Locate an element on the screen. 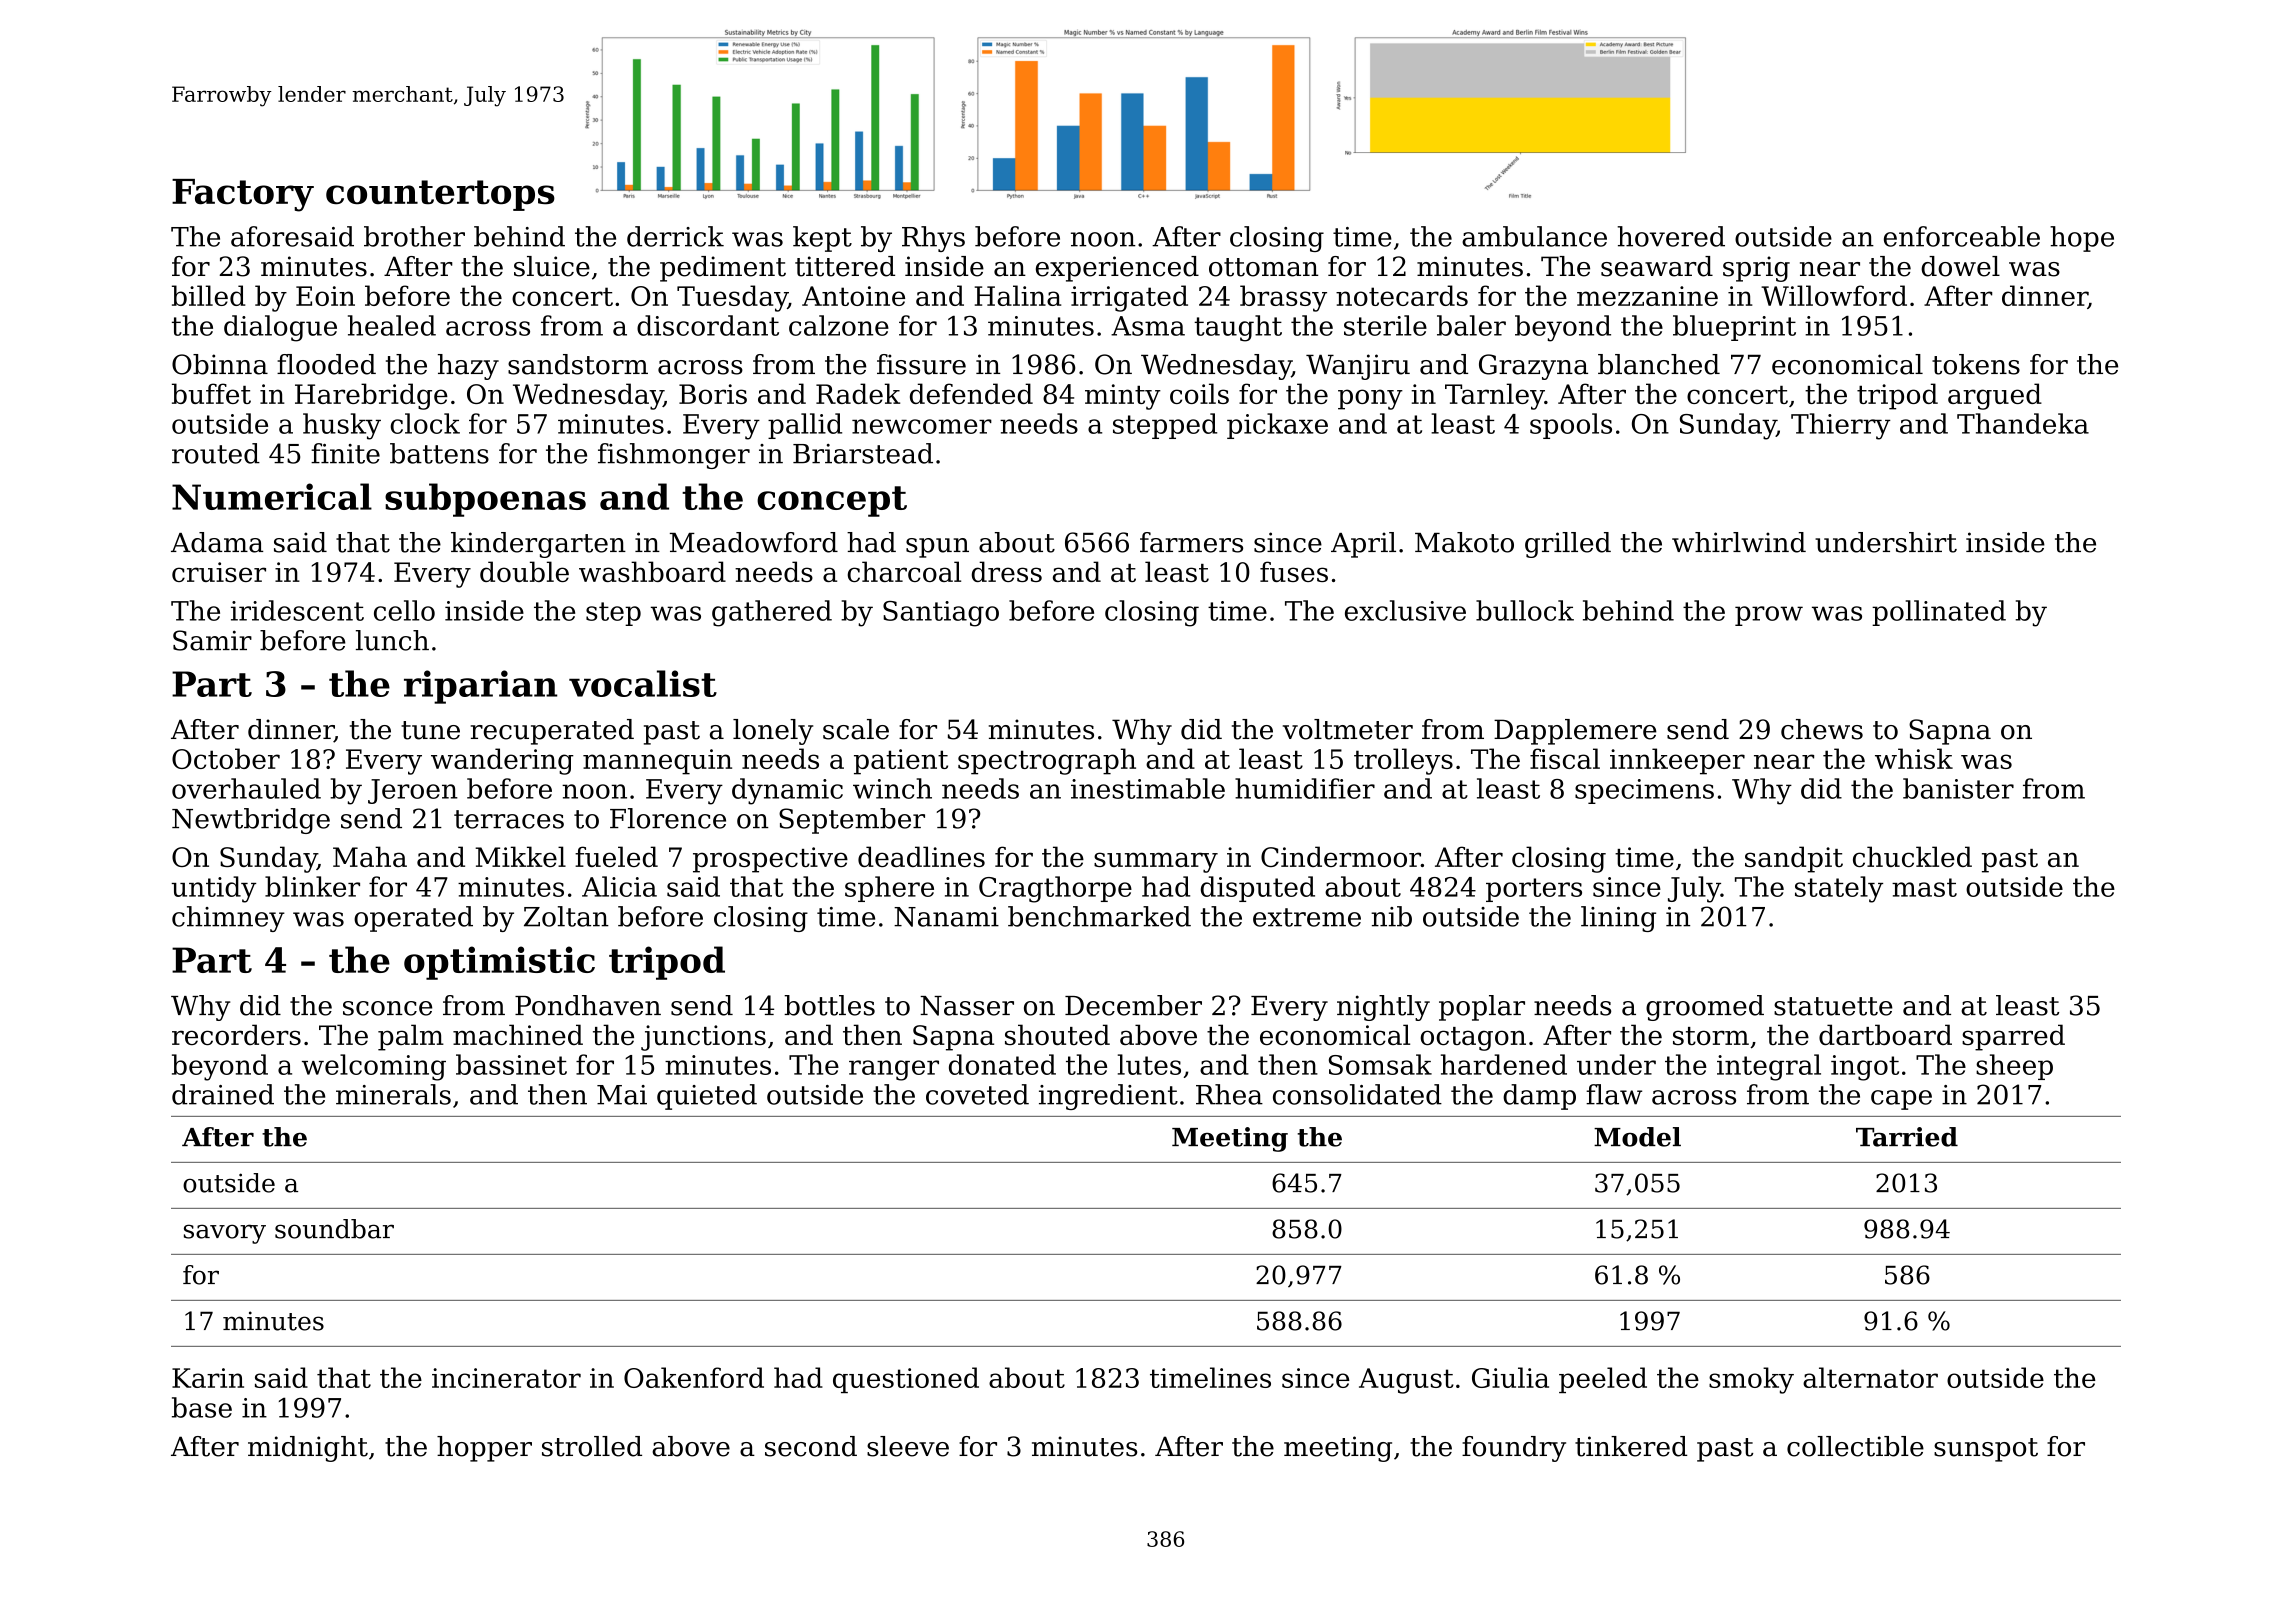 The width and height of the screenshot is (2292, 1620). tune is located at coordinates (430, 730).
